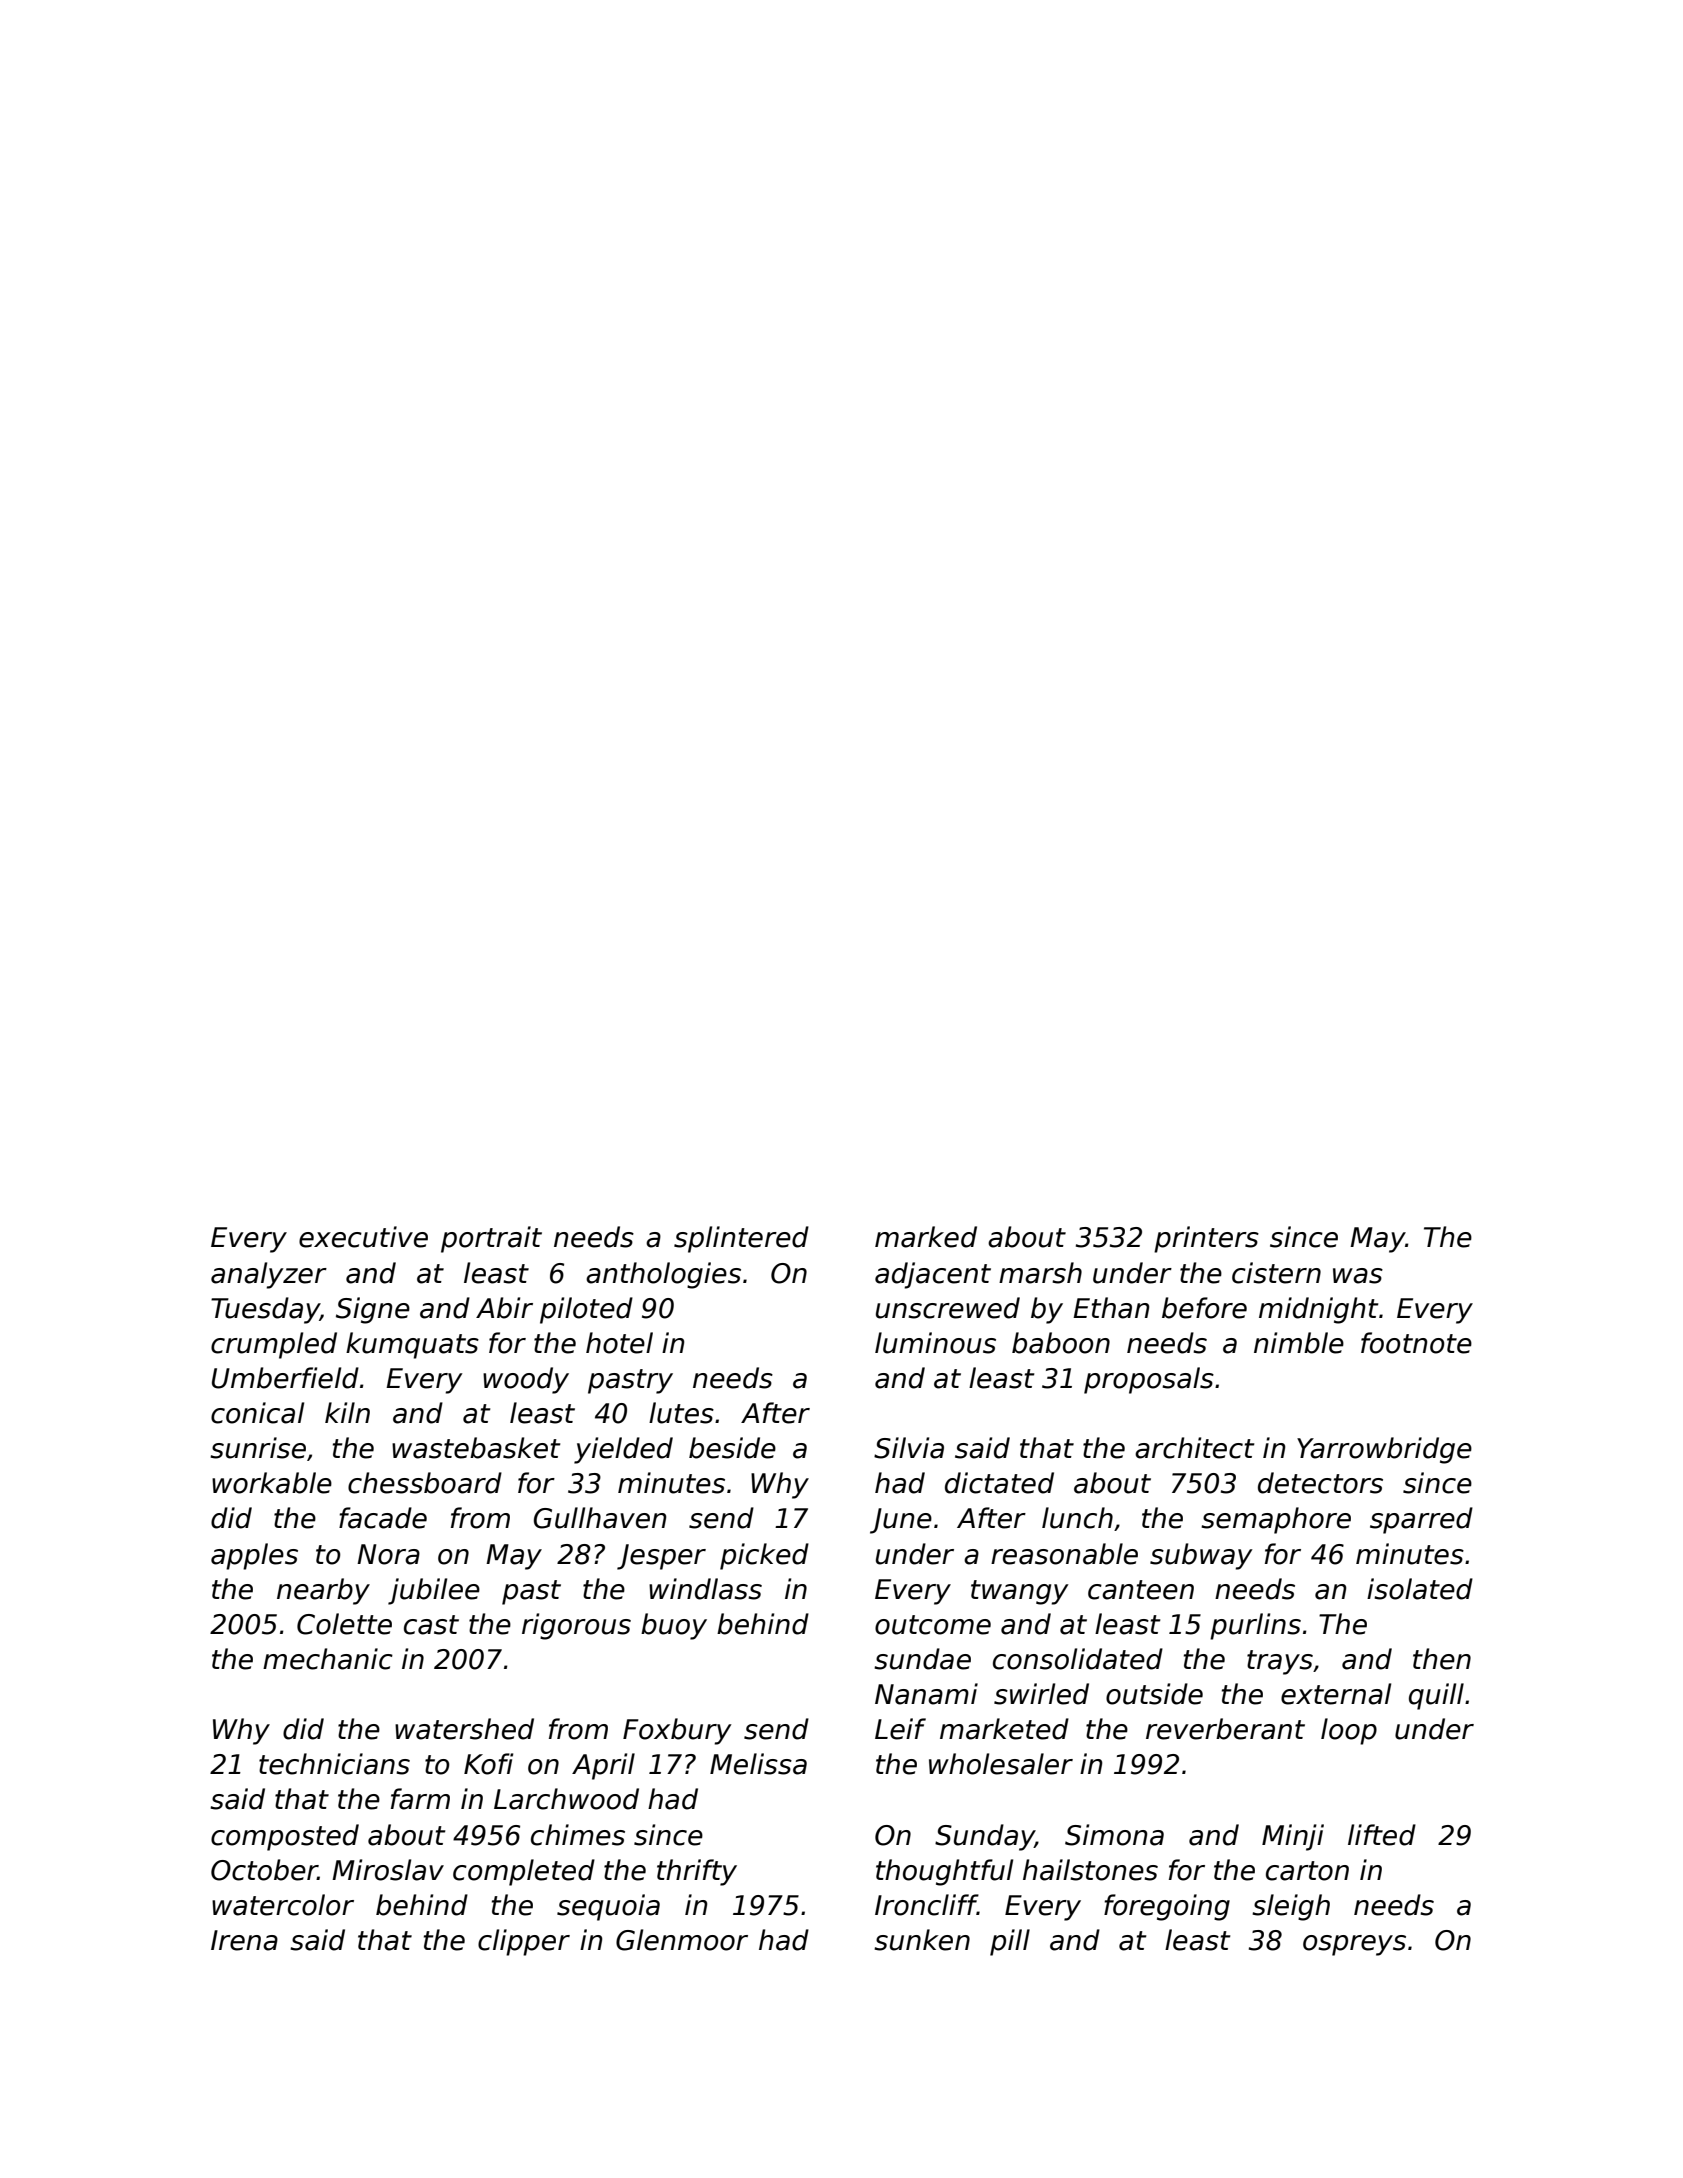 This screenshot has height=2178, width=1683. Describe the element at coordinates (948, 1308) in the screenshot. I see `unscrewed` at that location.
